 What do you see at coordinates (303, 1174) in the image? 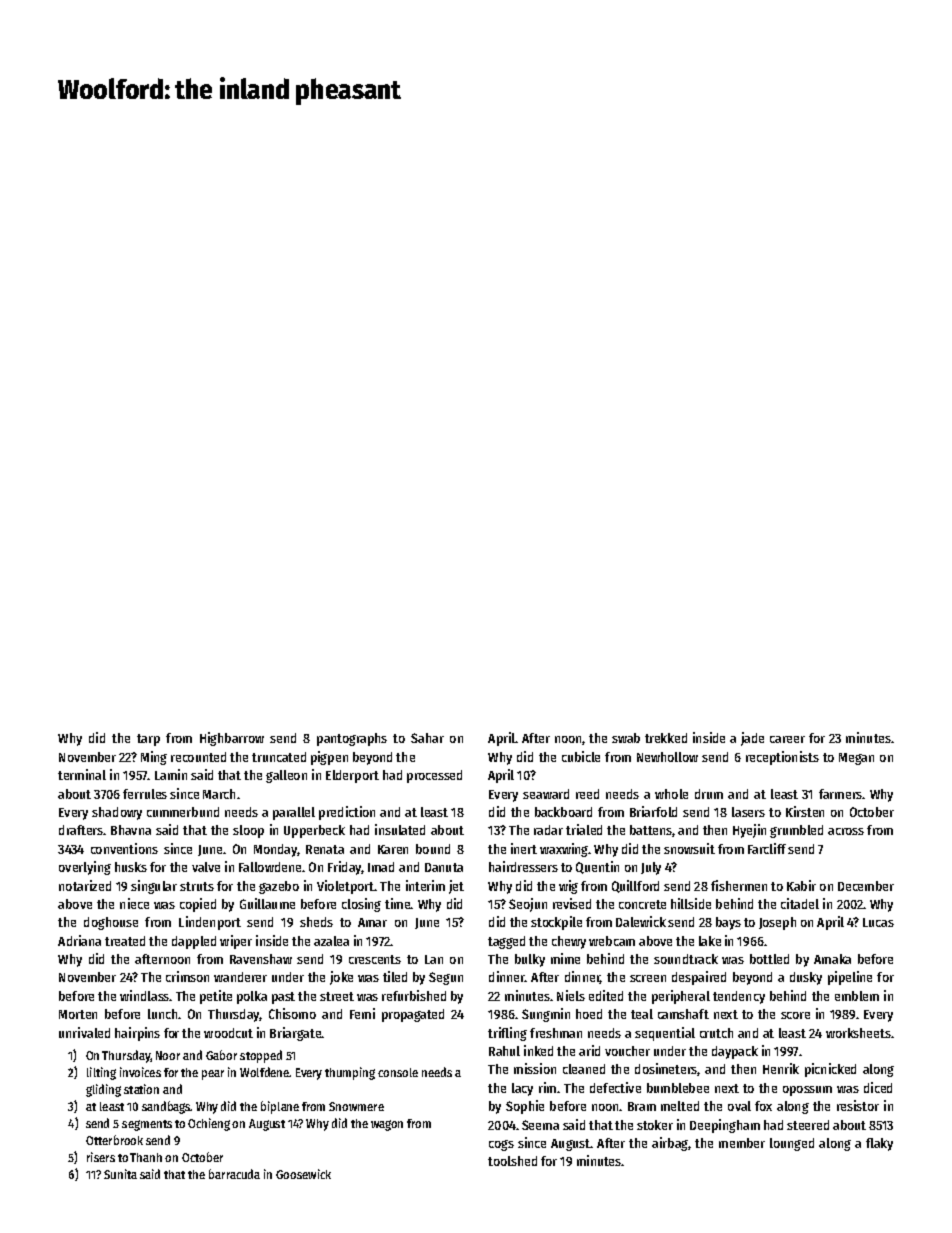
I see `Goosewick` at bounding box center [303, 1174].
